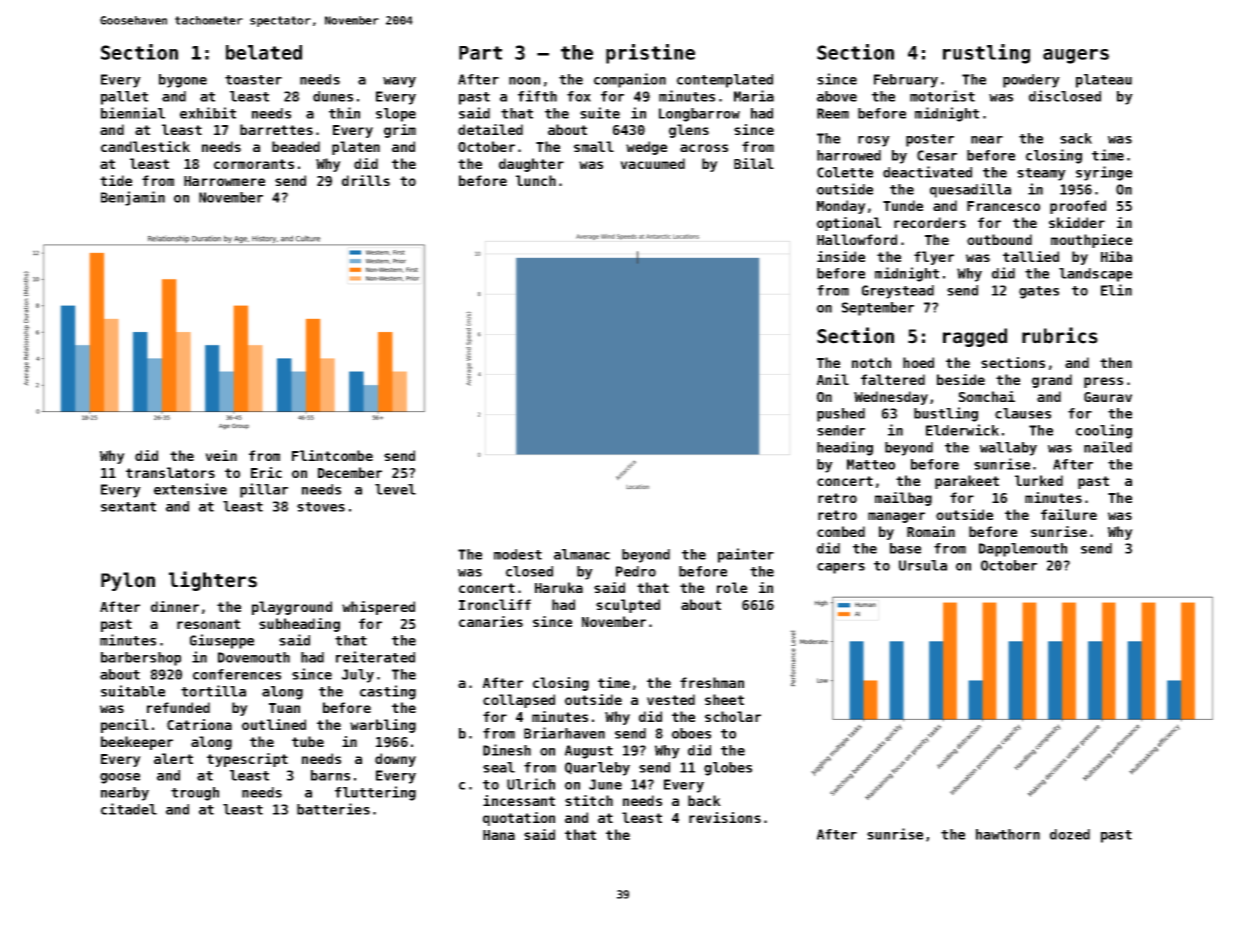  What do you see at coordinates (849, 224) in the image?
I see `optional` at bounding box center [849, 224].
